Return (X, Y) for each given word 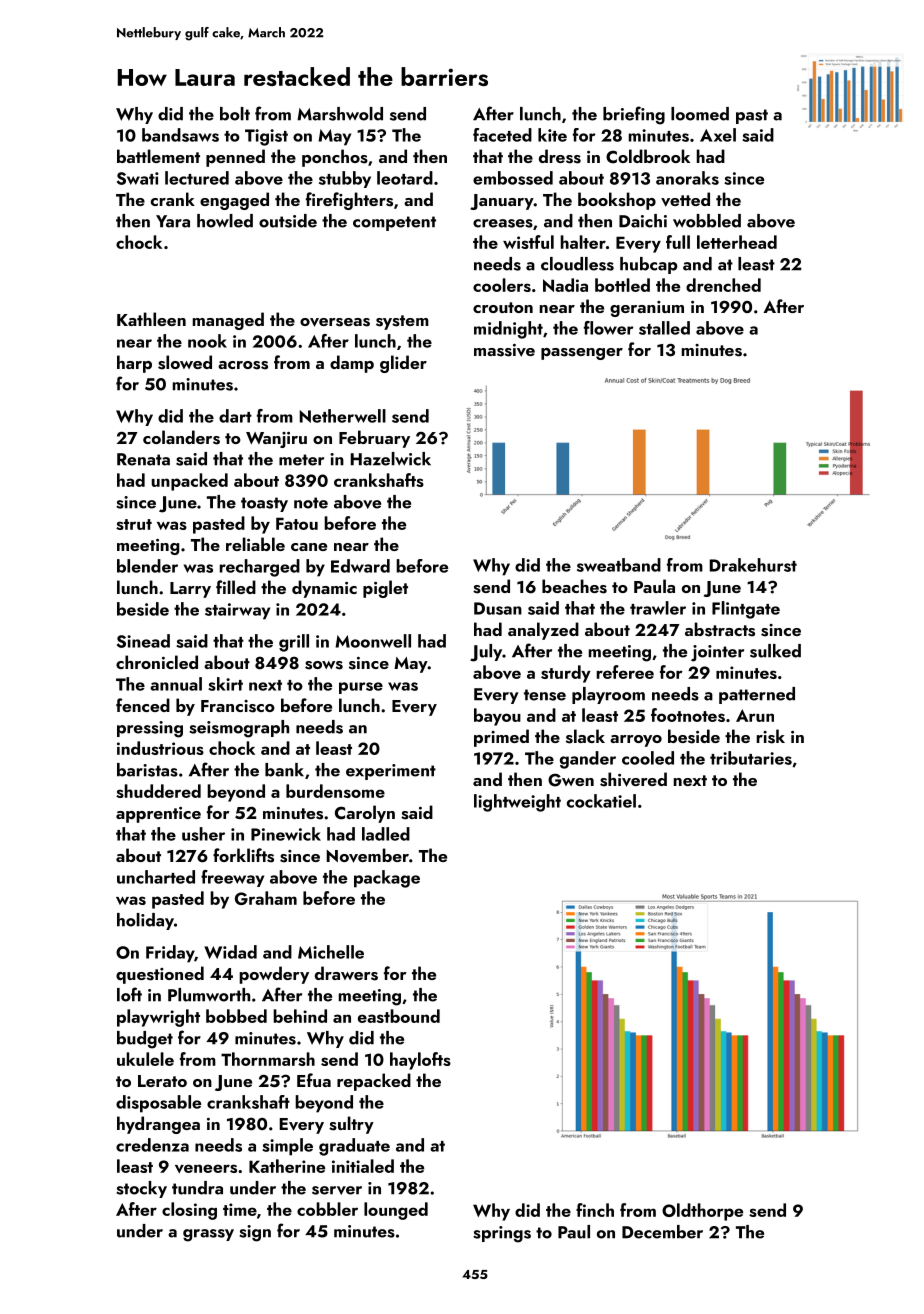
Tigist (266, 137)
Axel (718, 135)
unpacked (190, 482)
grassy (208, 1235)
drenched (723, 285)
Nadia (565, 285)
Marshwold (340, 114)
